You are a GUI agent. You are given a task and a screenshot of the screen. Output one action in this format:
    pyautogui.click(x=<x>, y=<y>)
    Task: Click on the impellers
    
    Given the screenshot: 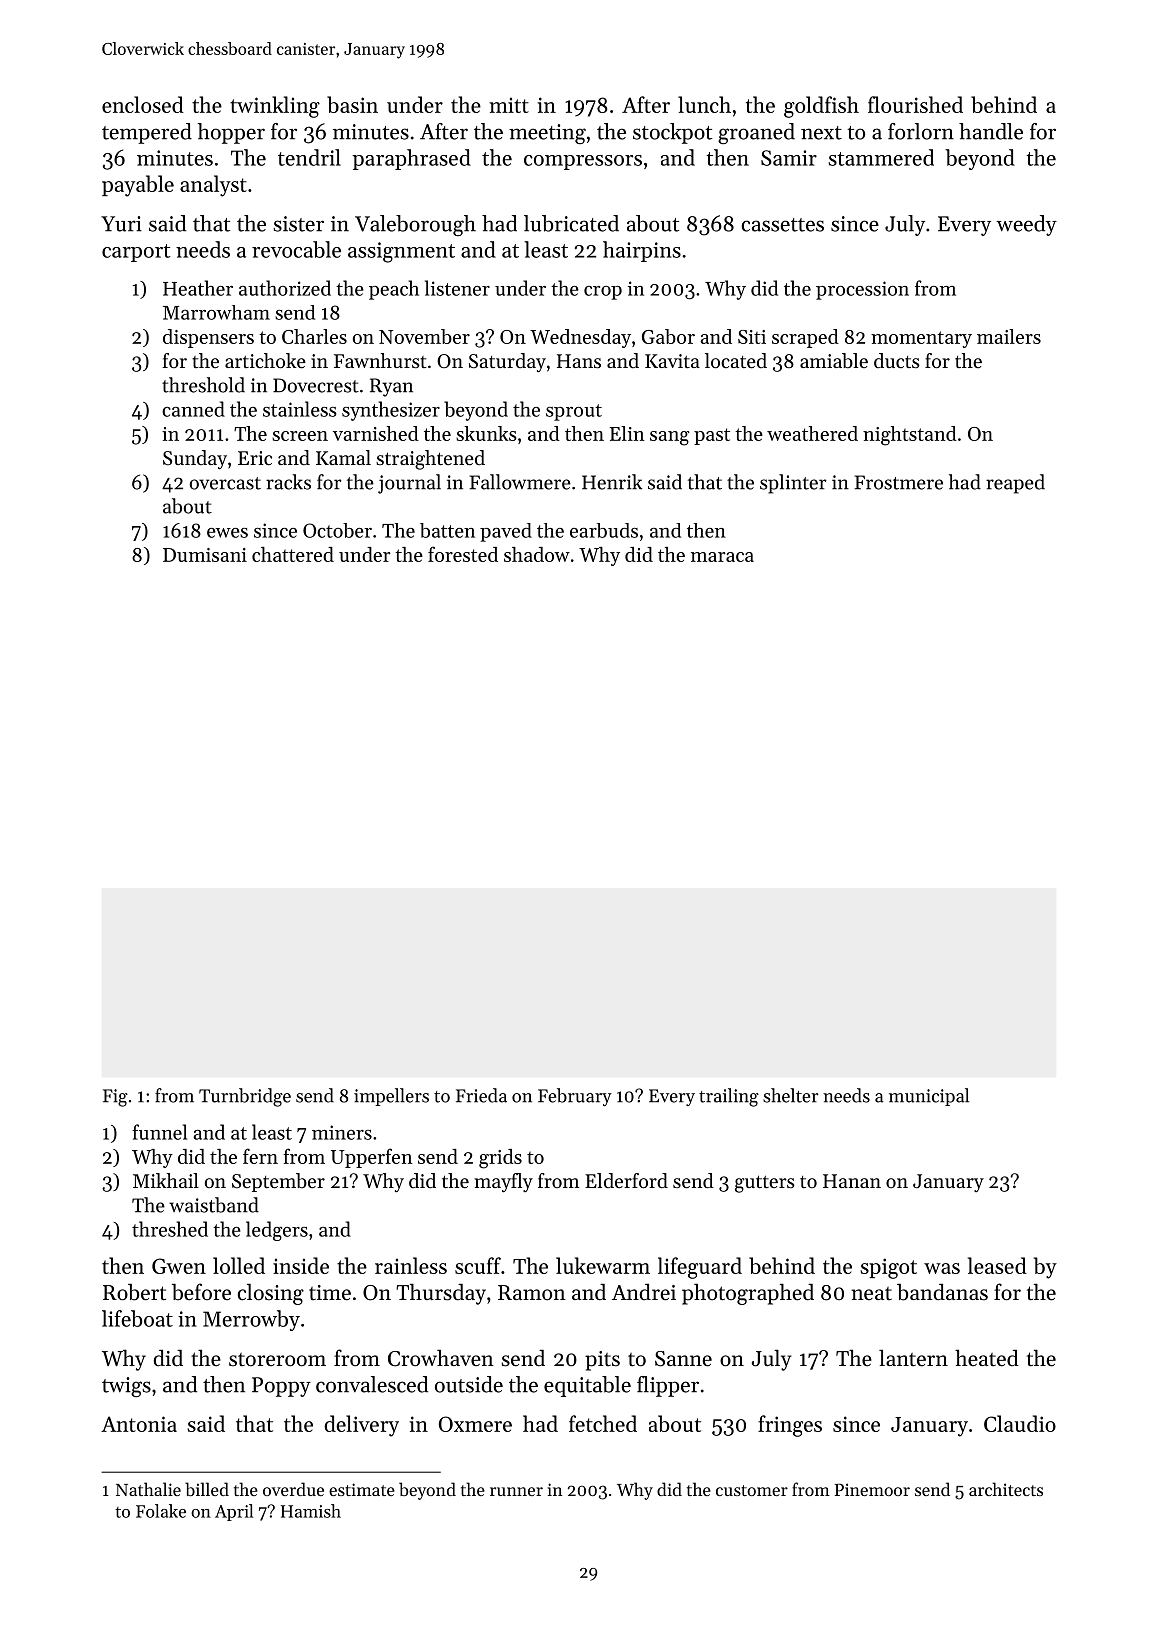 What is the action you would take?
    pyautogui.click(x=391, y=1097)
